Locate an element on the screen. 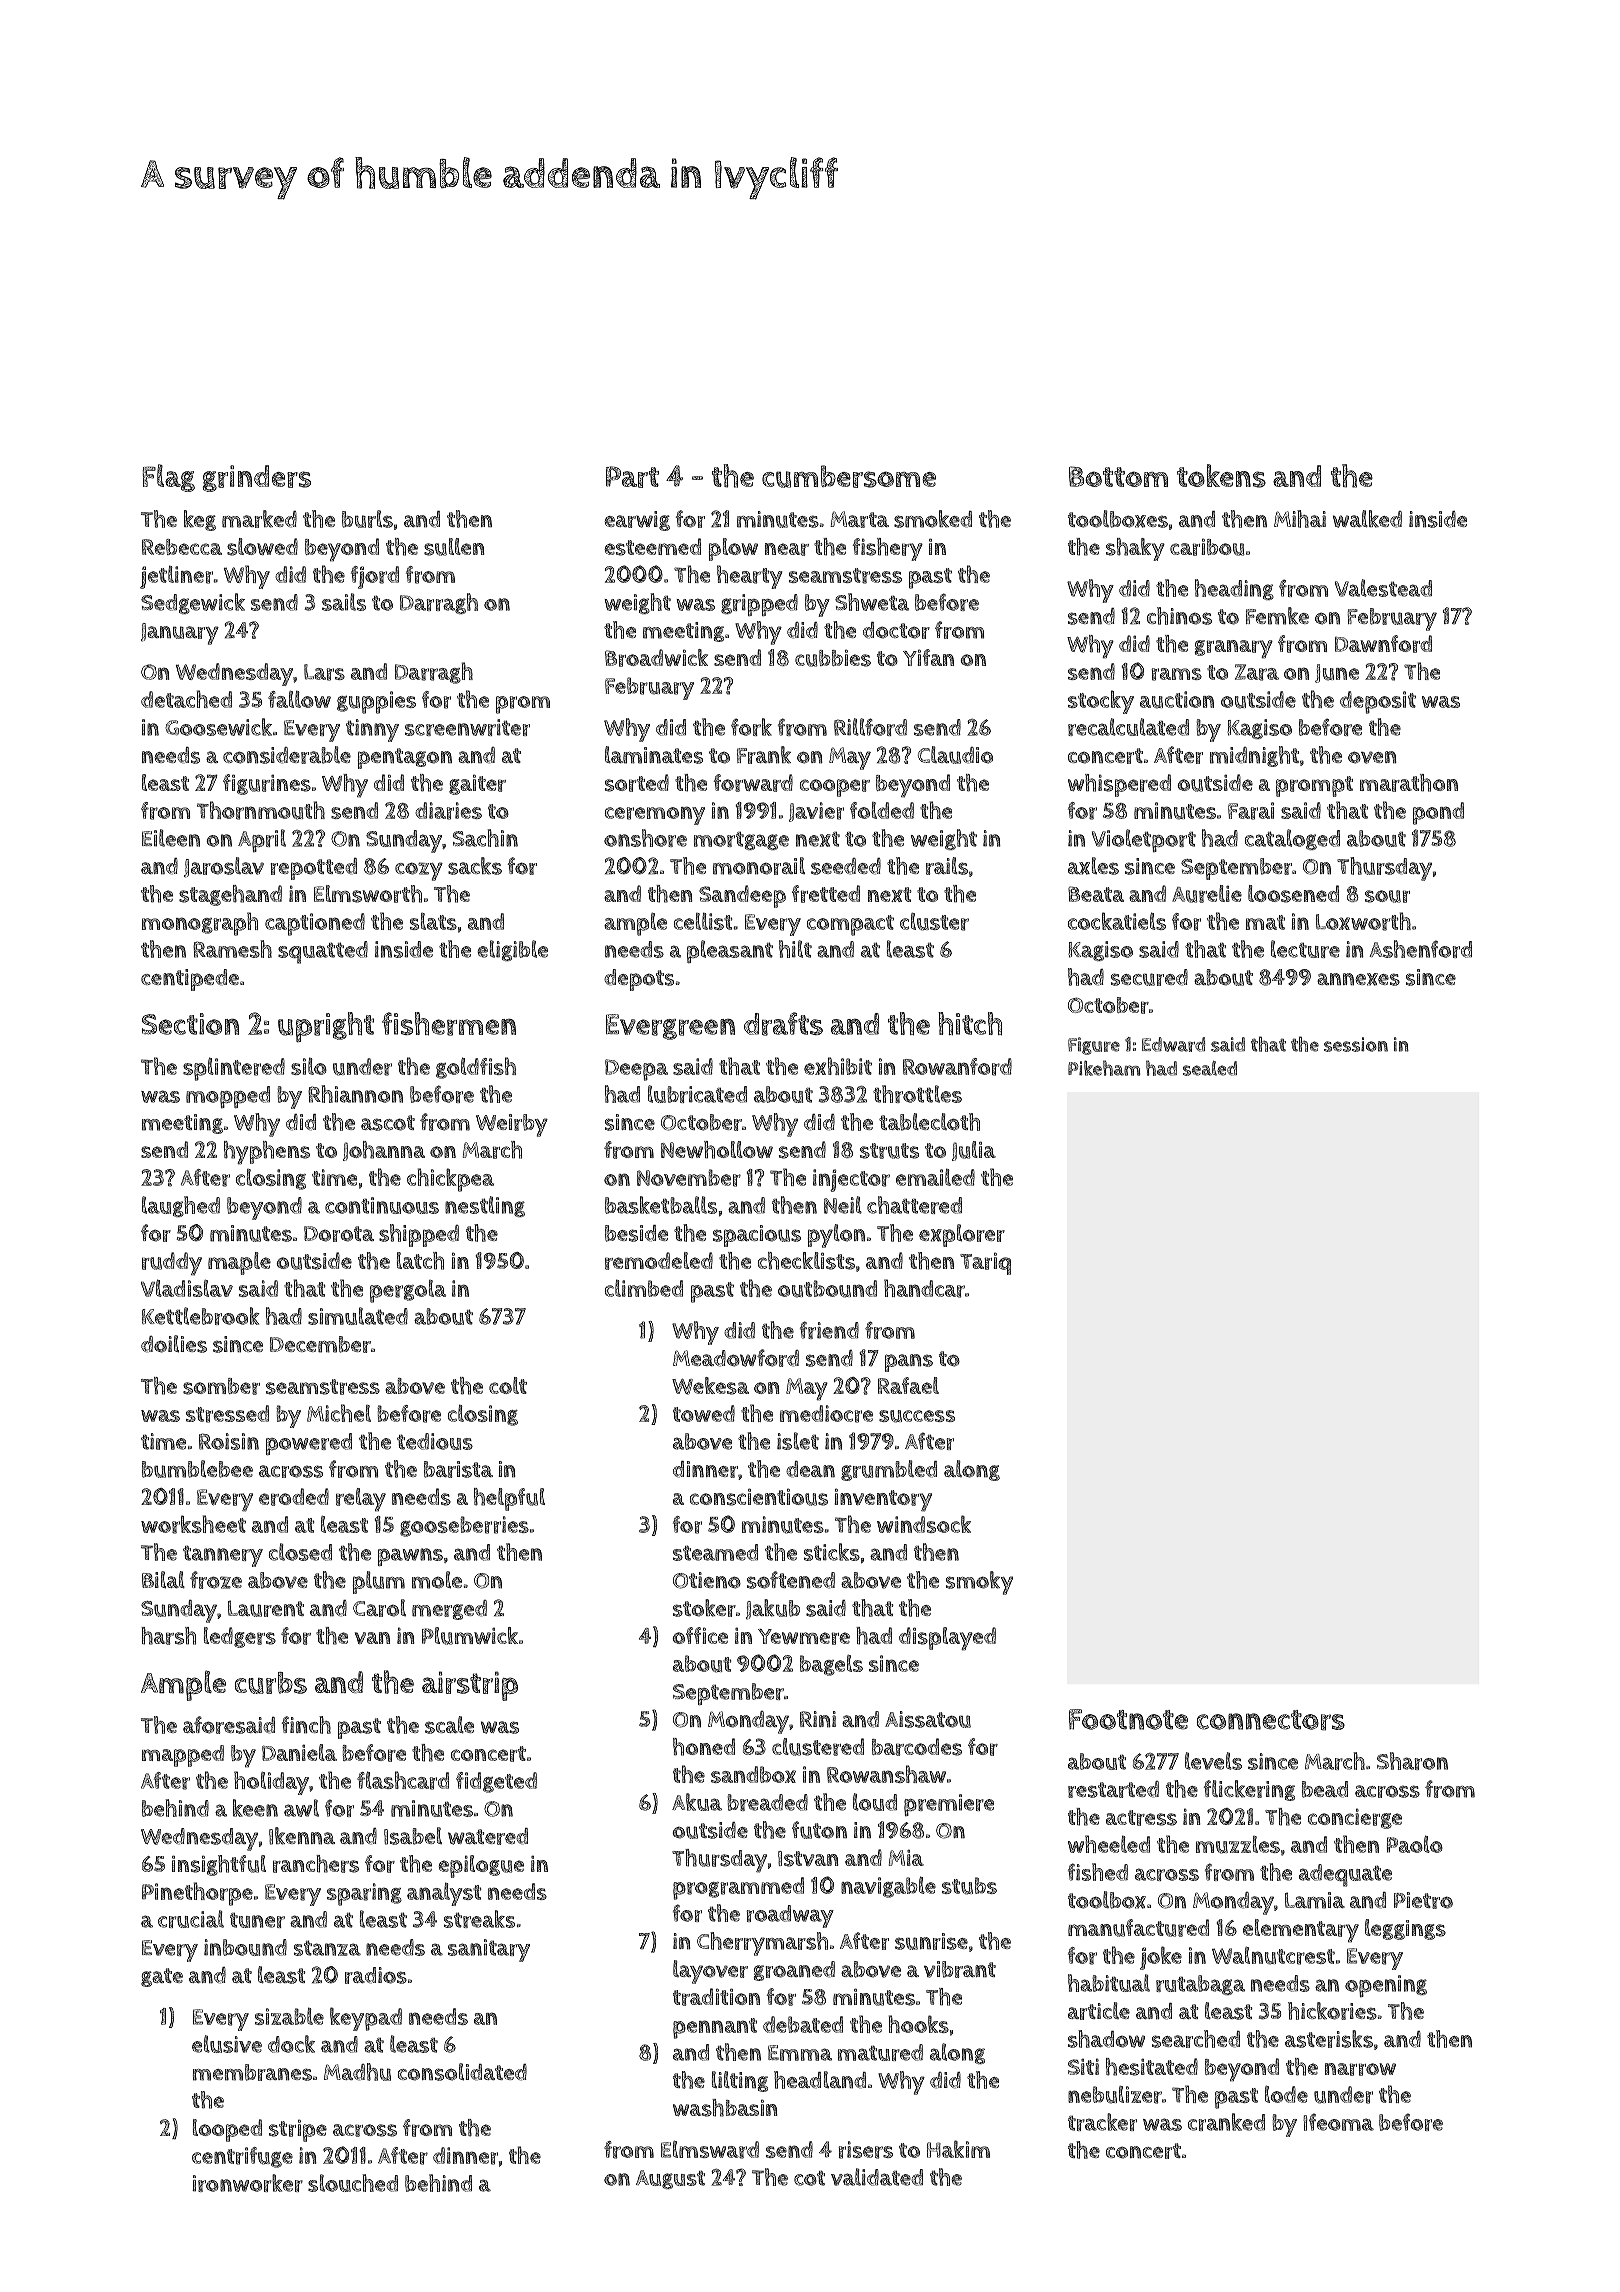  Tariq is located at coordinates (985, 1263).
